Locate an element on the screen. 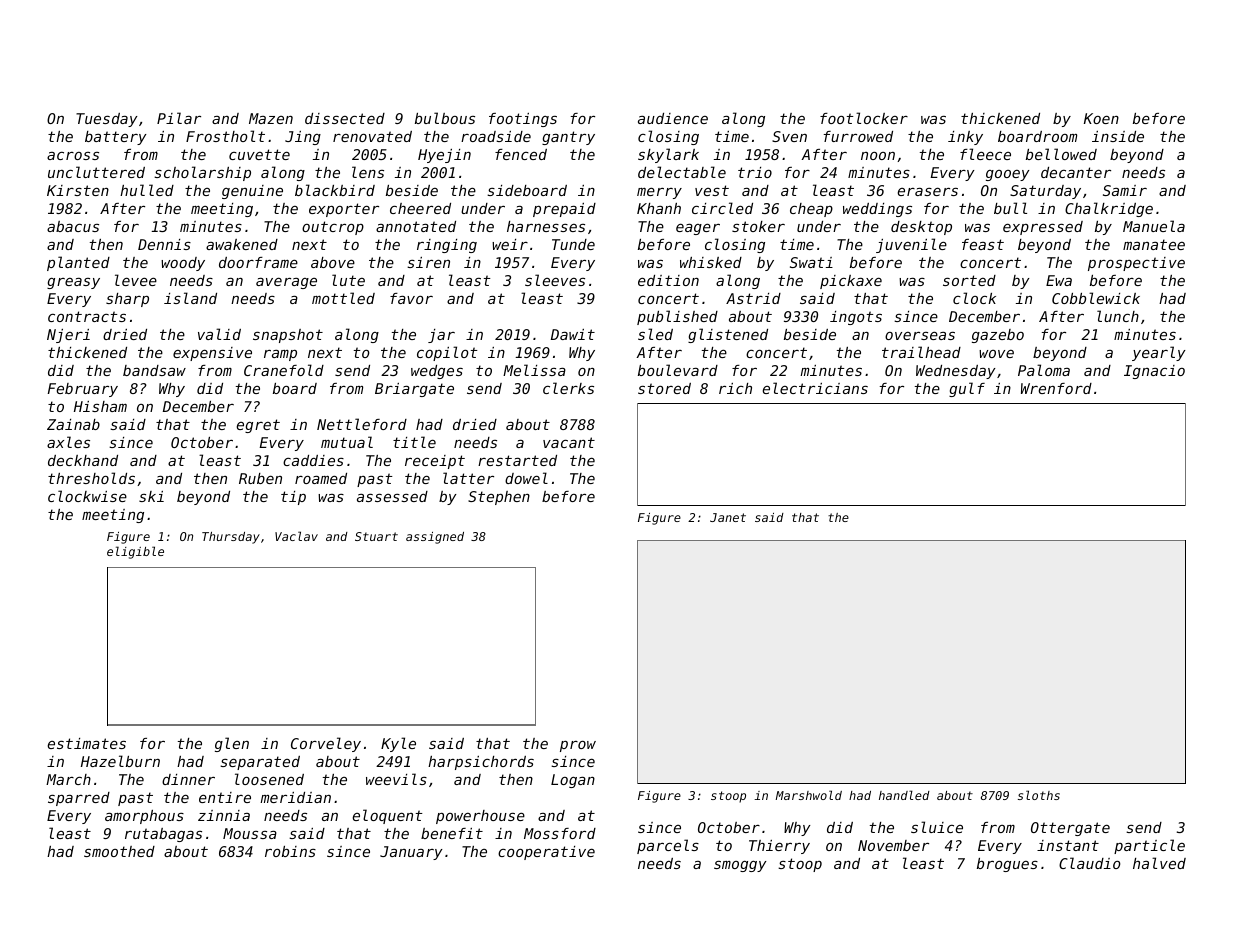 The image size is (1233, 952). tip is located at coordinates (293, 498).
